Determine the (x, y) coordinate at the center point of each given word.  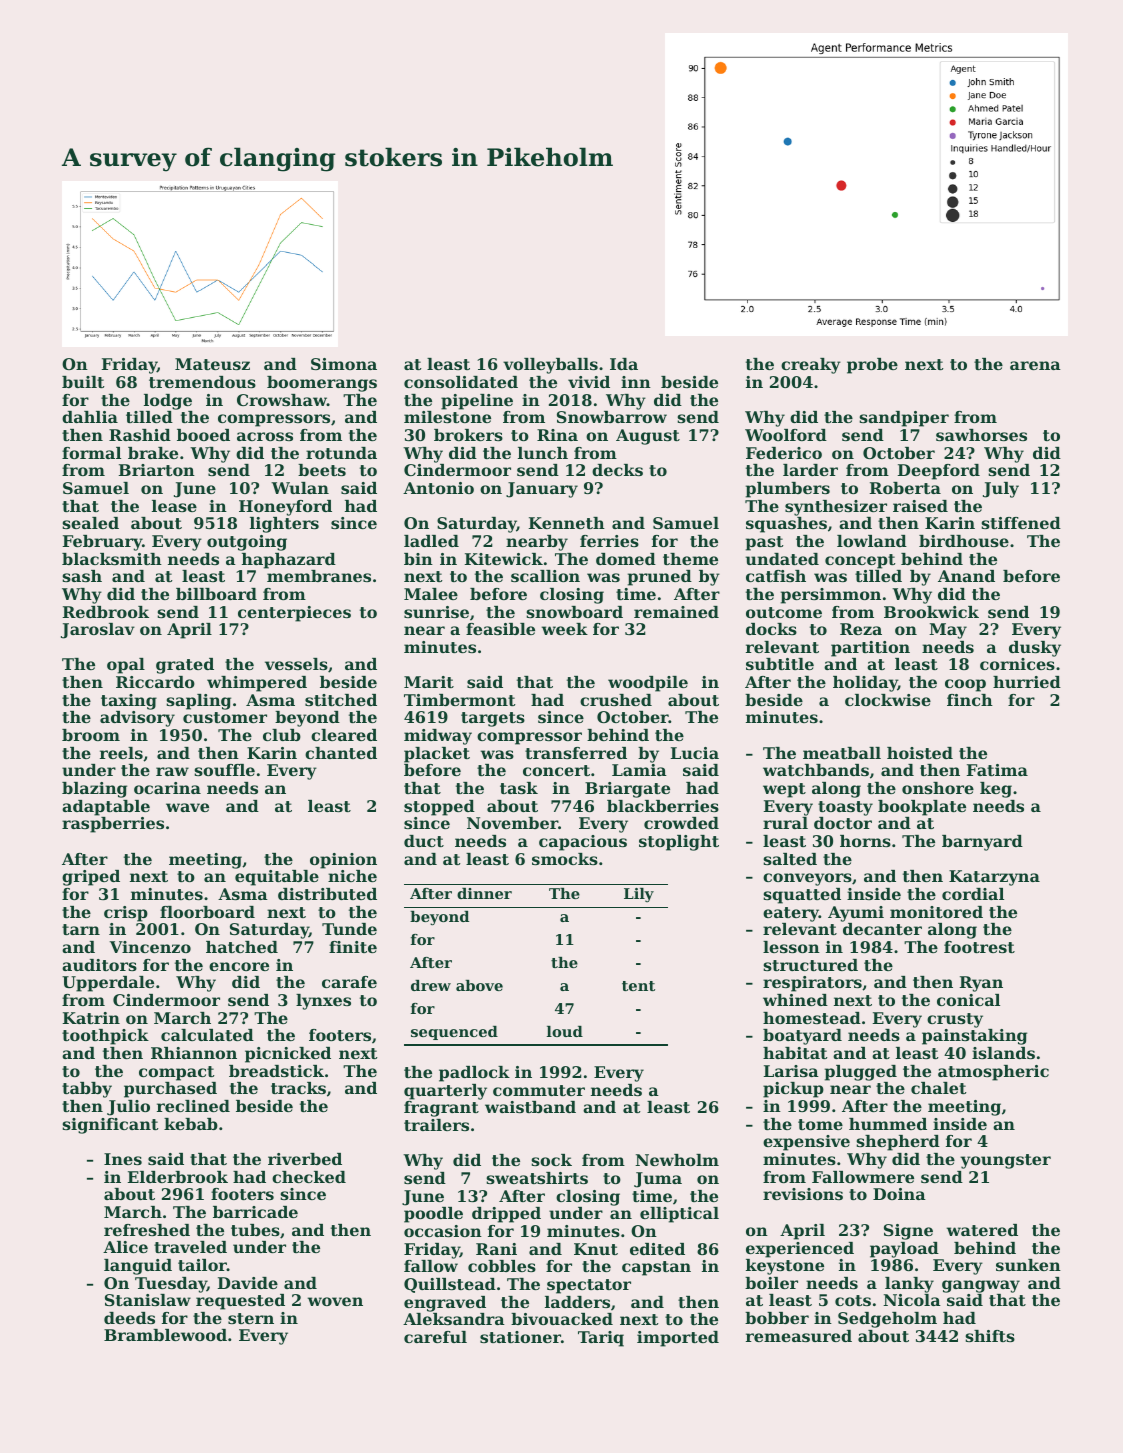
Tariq (601, 1339)
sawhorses (981, 435)
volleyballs (550, 366)
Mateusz (212, 364)
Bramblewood (165, 1335)
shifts (990, 1336)
